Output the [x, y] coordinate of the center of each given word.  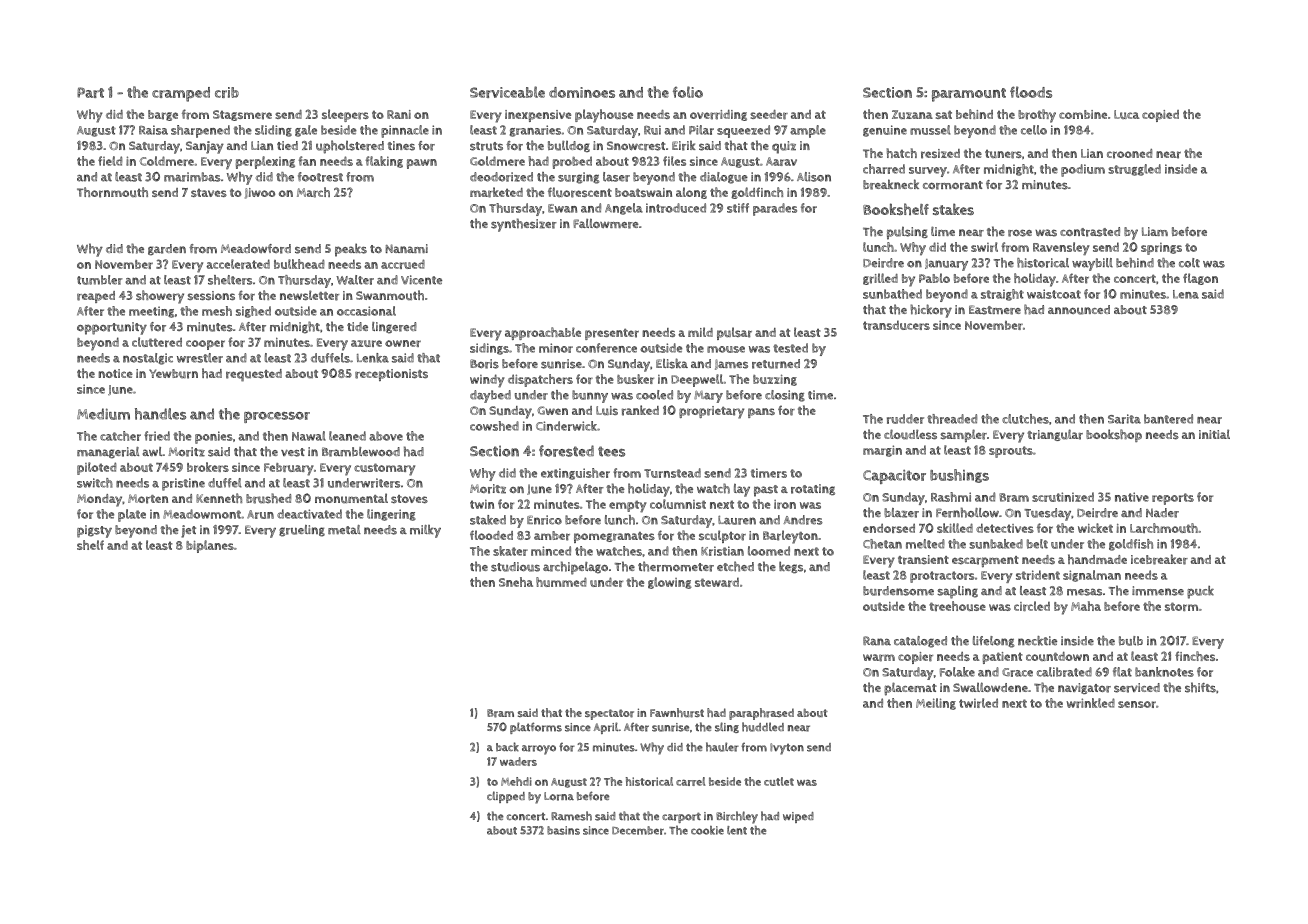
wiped [798, 817]
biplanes [210, 546]
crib [227, 92]
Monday [99, 500]
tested [790, 348]
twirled [978, 703]
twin [482, 504]
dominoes [582, 92]
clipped [506, 797]
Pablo [934, 278]
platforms [536, 728]
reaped [96, 297]
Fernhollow [967, 512]
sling [727, 727]
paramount [969, 95]
